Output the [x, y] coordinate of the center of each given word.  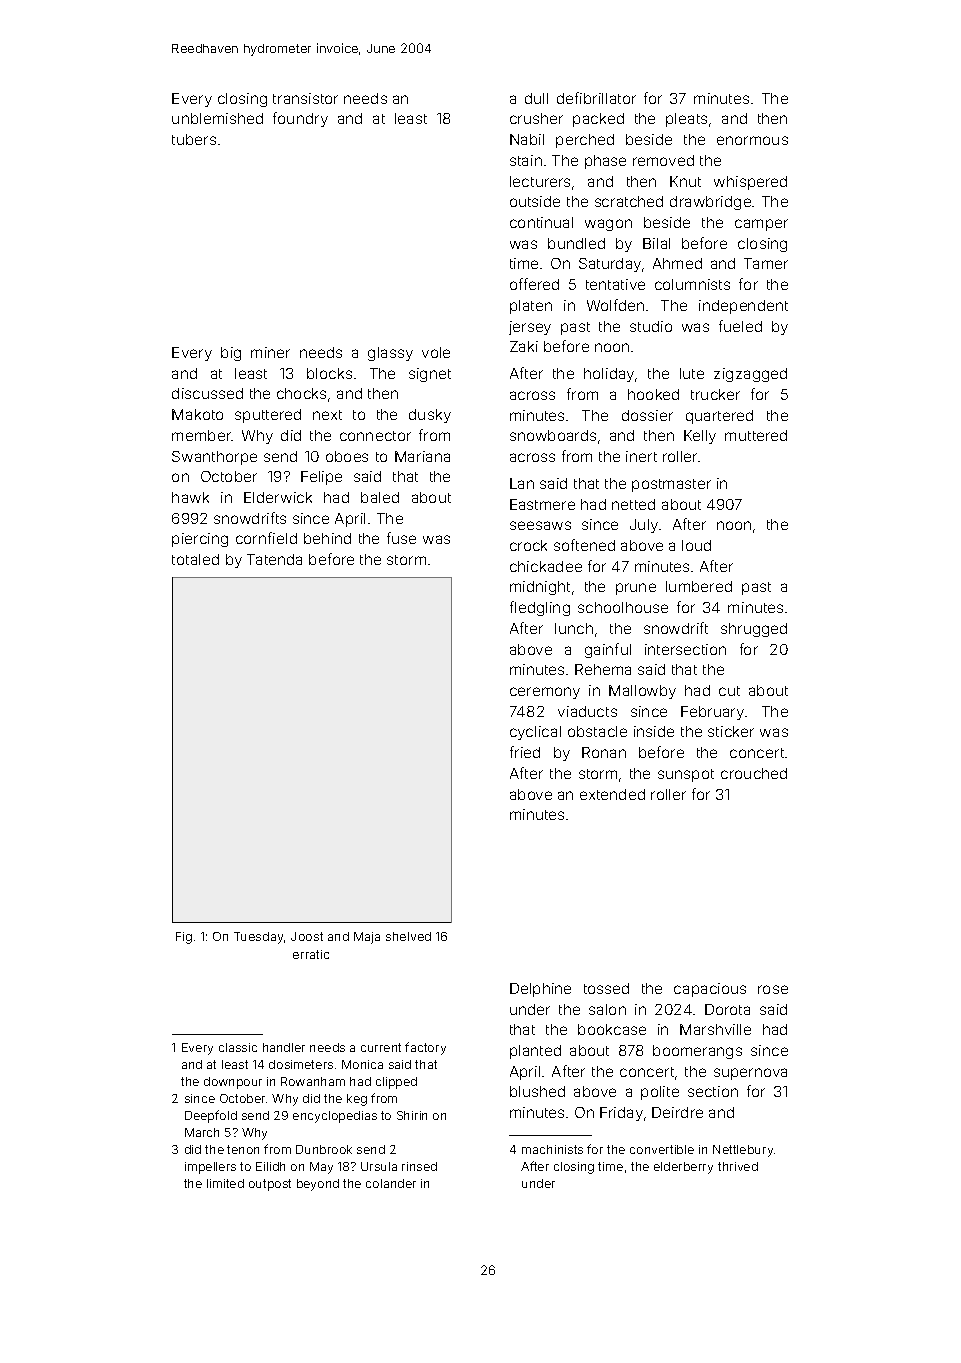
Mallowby [642, 692]
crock [528, 545]
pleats [686, 120]
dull [536, 98]
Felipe [321, 478]
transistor [305, 98]
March [202, 1132]
